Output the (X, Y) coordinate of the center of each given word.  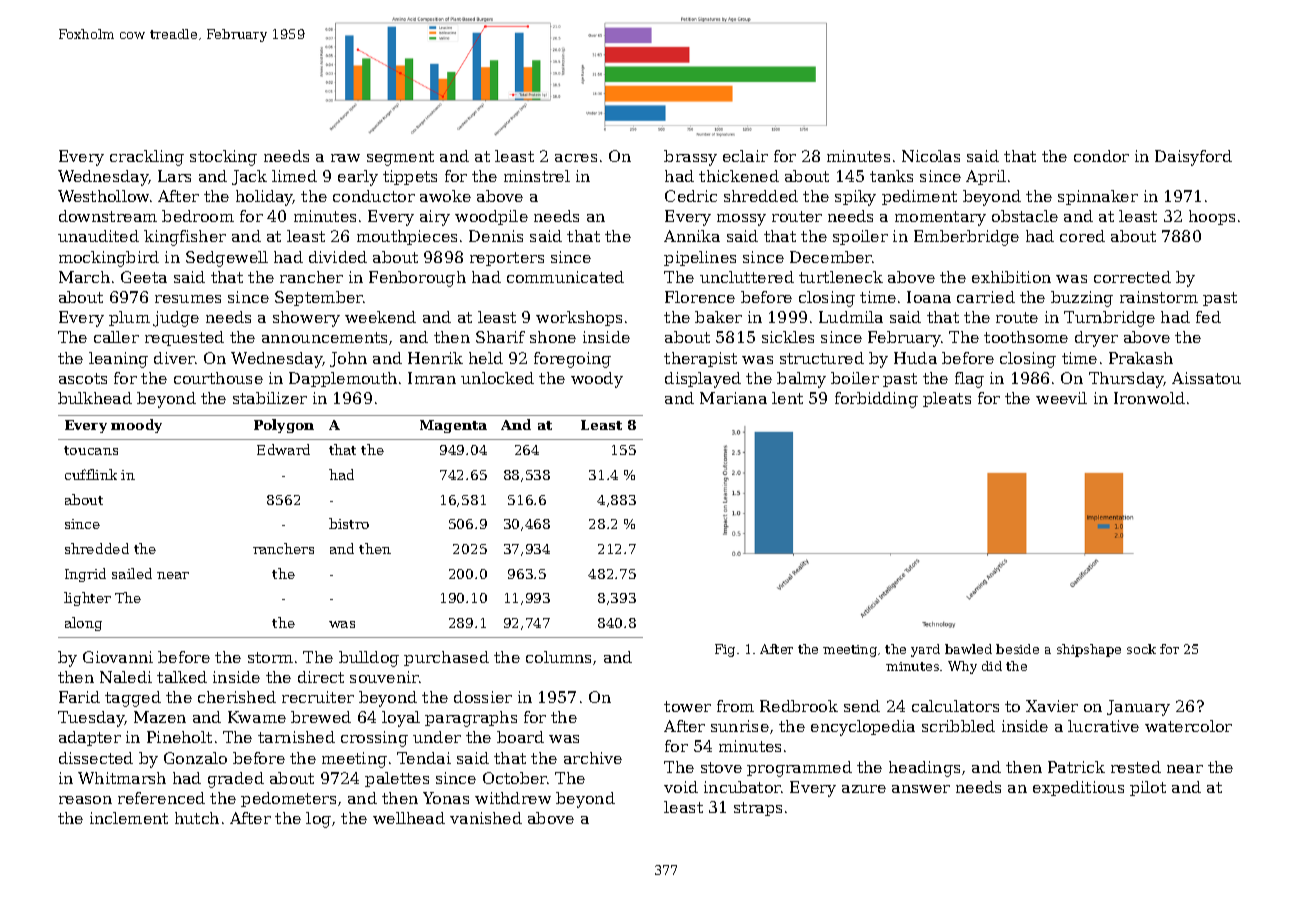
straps (758, 809)
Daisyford (1193, 158)
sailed (132, 573)
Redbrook (799, 706)
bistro (349, 523)
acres (576, 158)
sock (1141, 649)
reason (85, 800)
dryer (1096, 339)
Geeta (144, 277)
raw (345, 158)
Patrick (1076, 767)
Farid (79, 697)
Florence (700, 297)
